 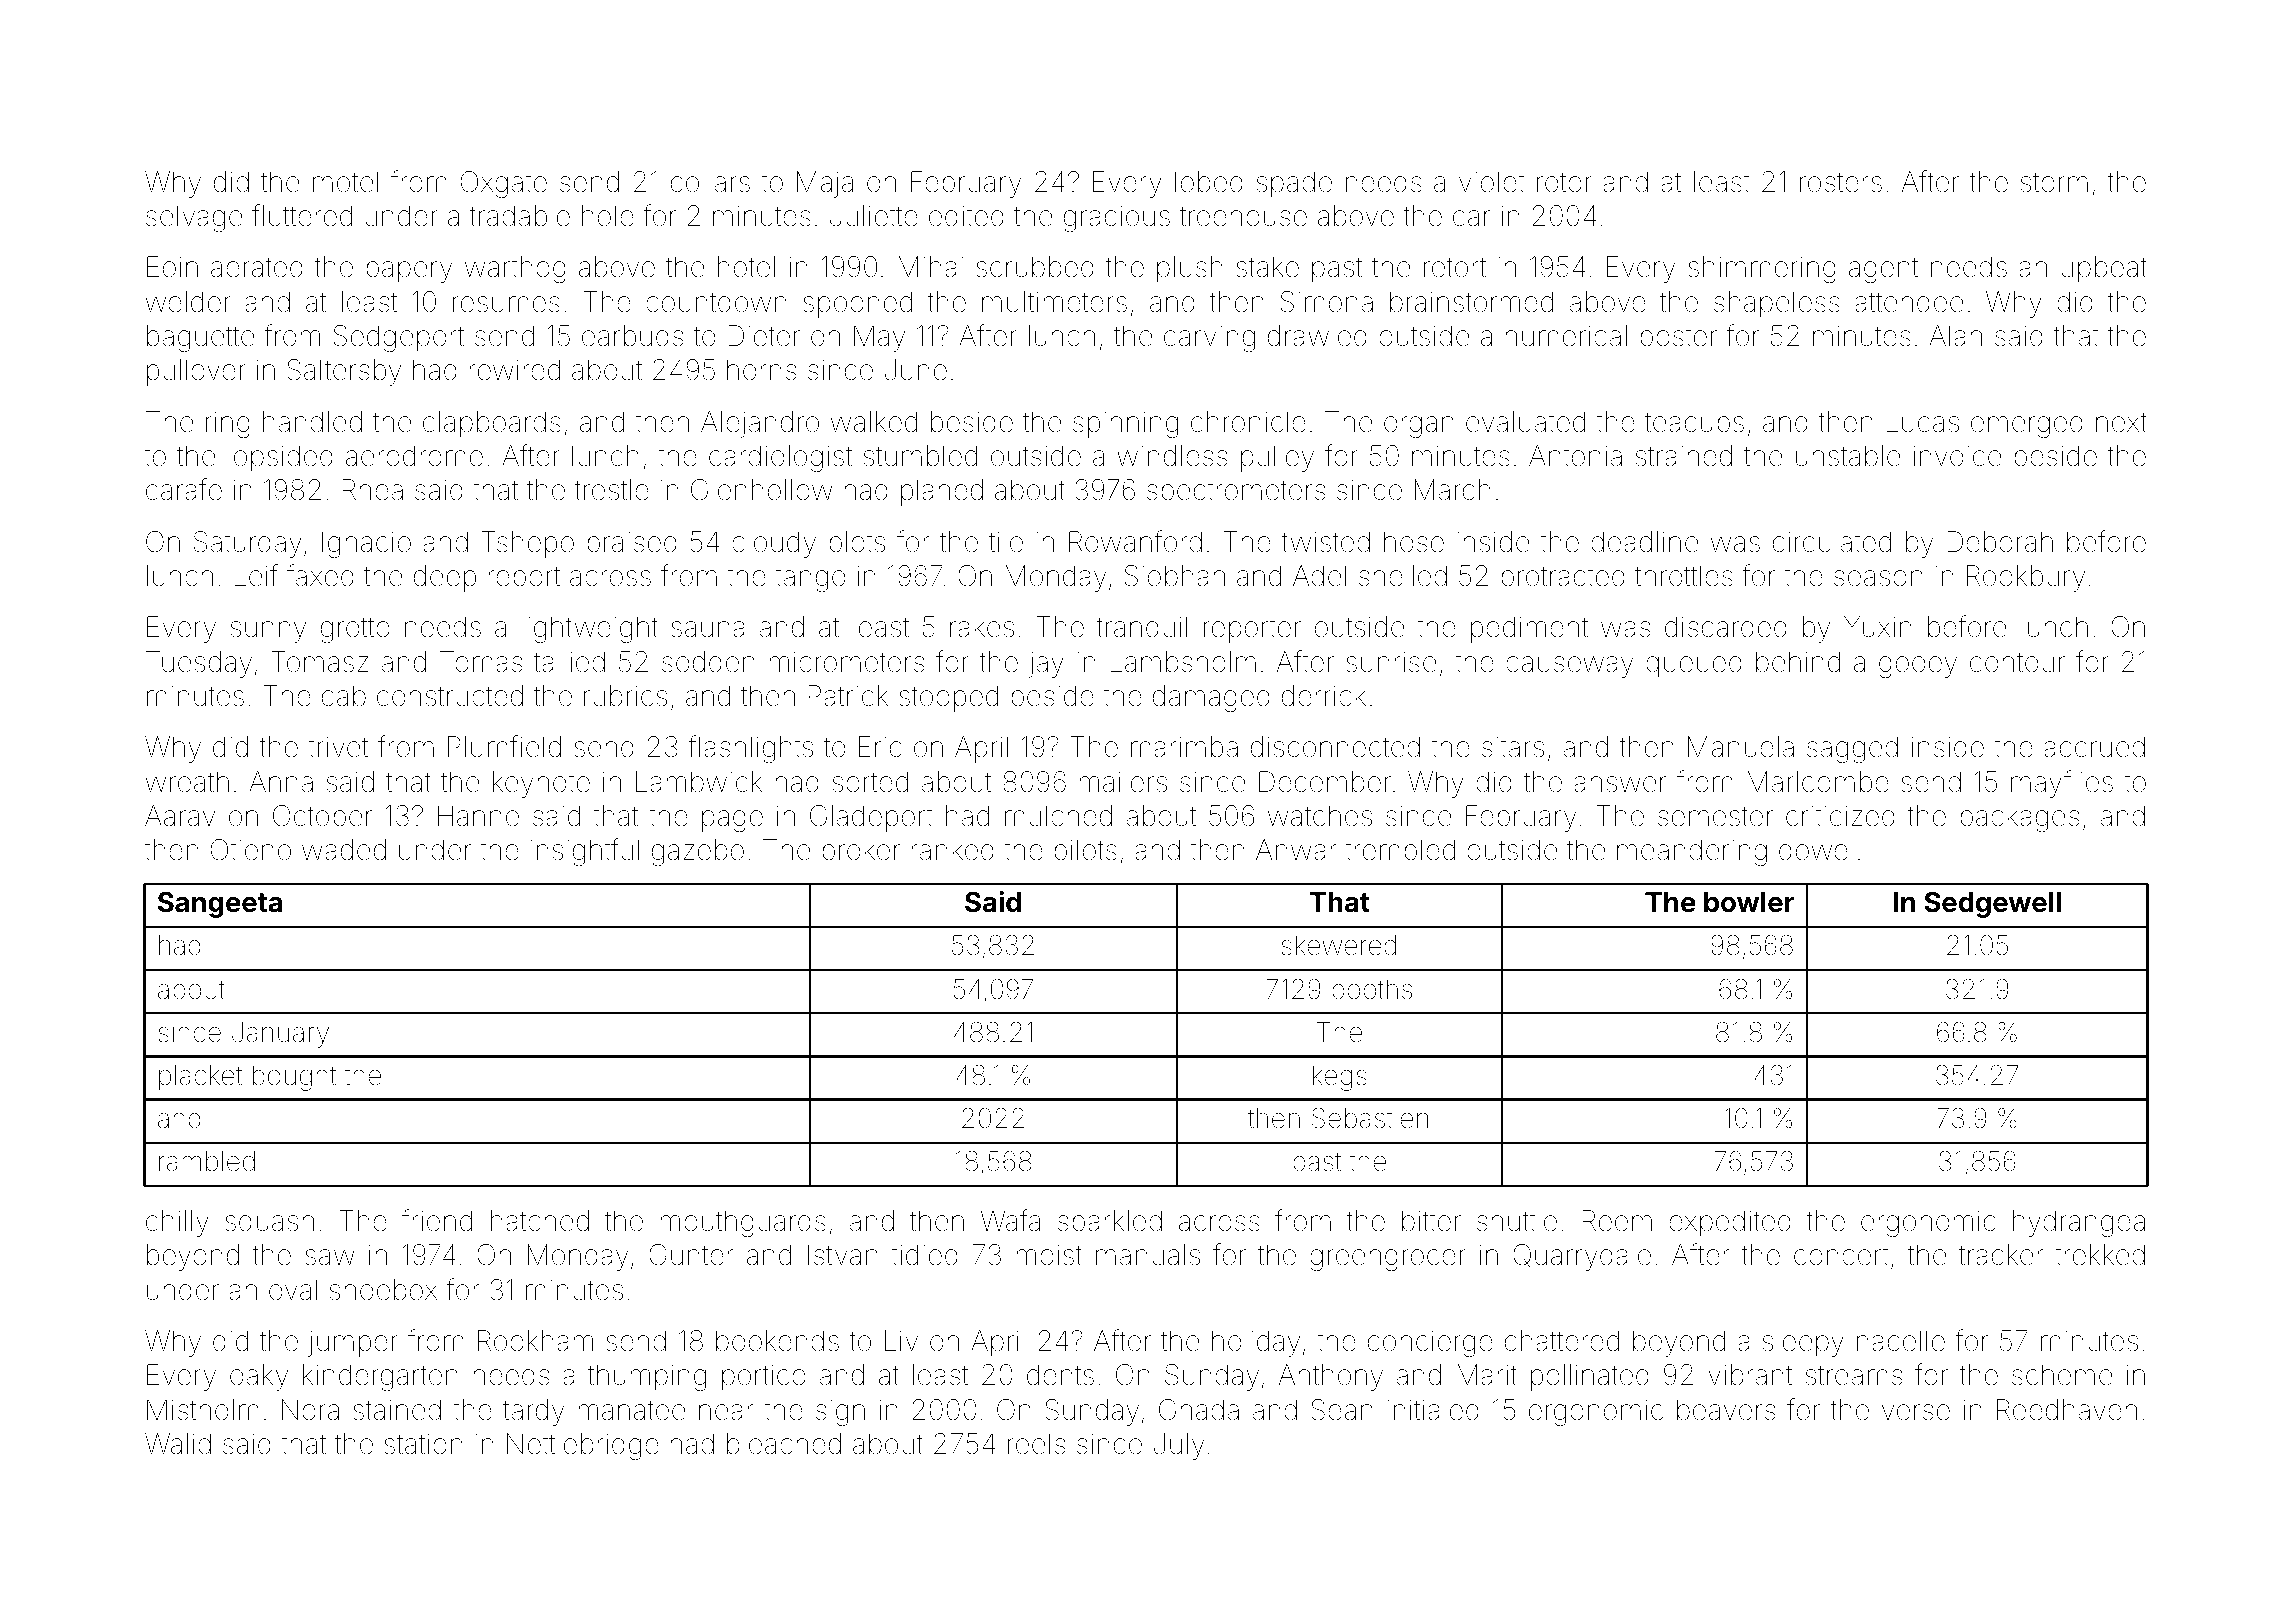 What do you see at coordinates (330, 1257) in the page?
I see `saw` at bounding box center [330, 1257].
